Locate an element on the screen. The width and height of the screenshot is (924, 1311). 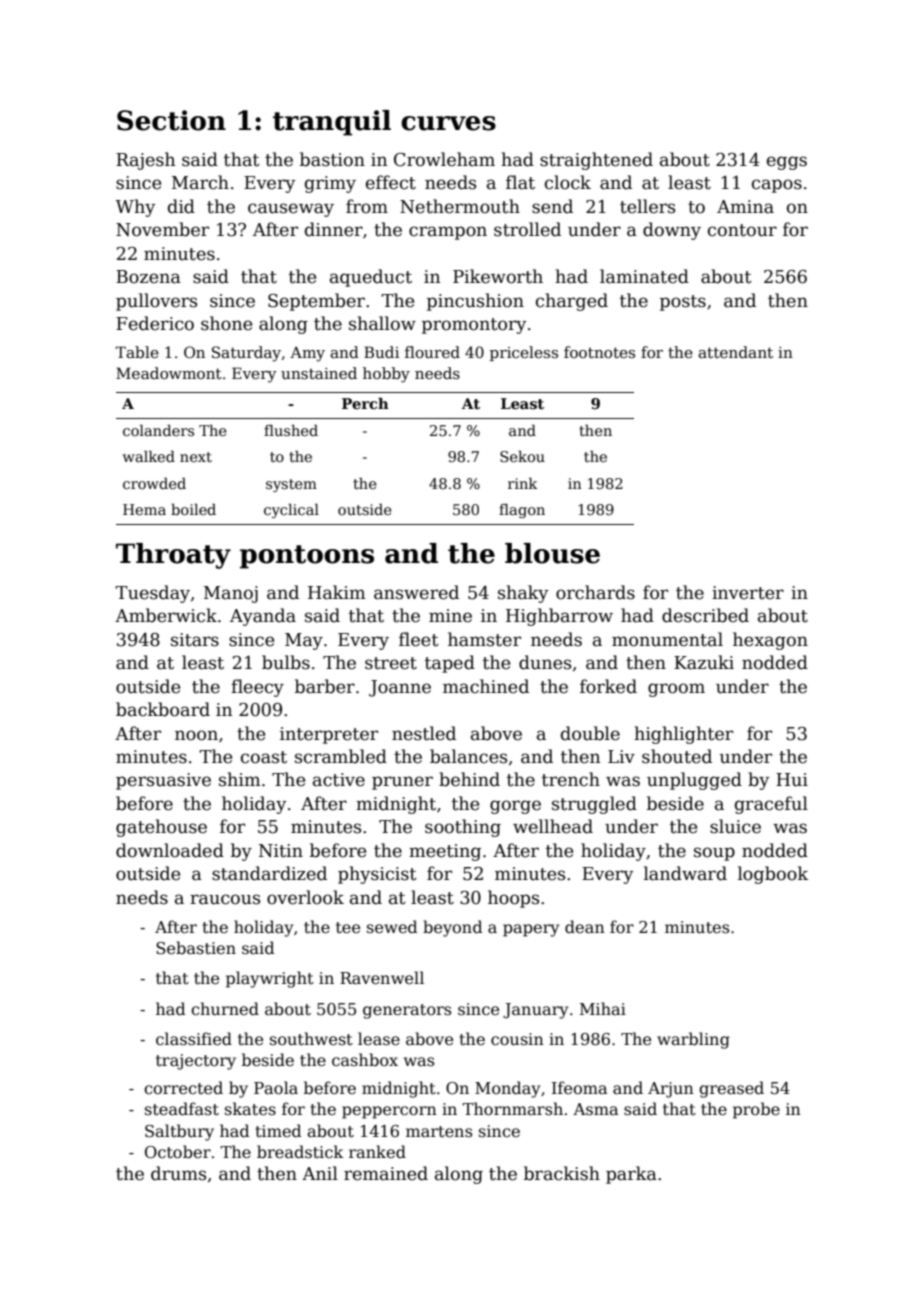
priceless is located at coordinates (524, 353).
